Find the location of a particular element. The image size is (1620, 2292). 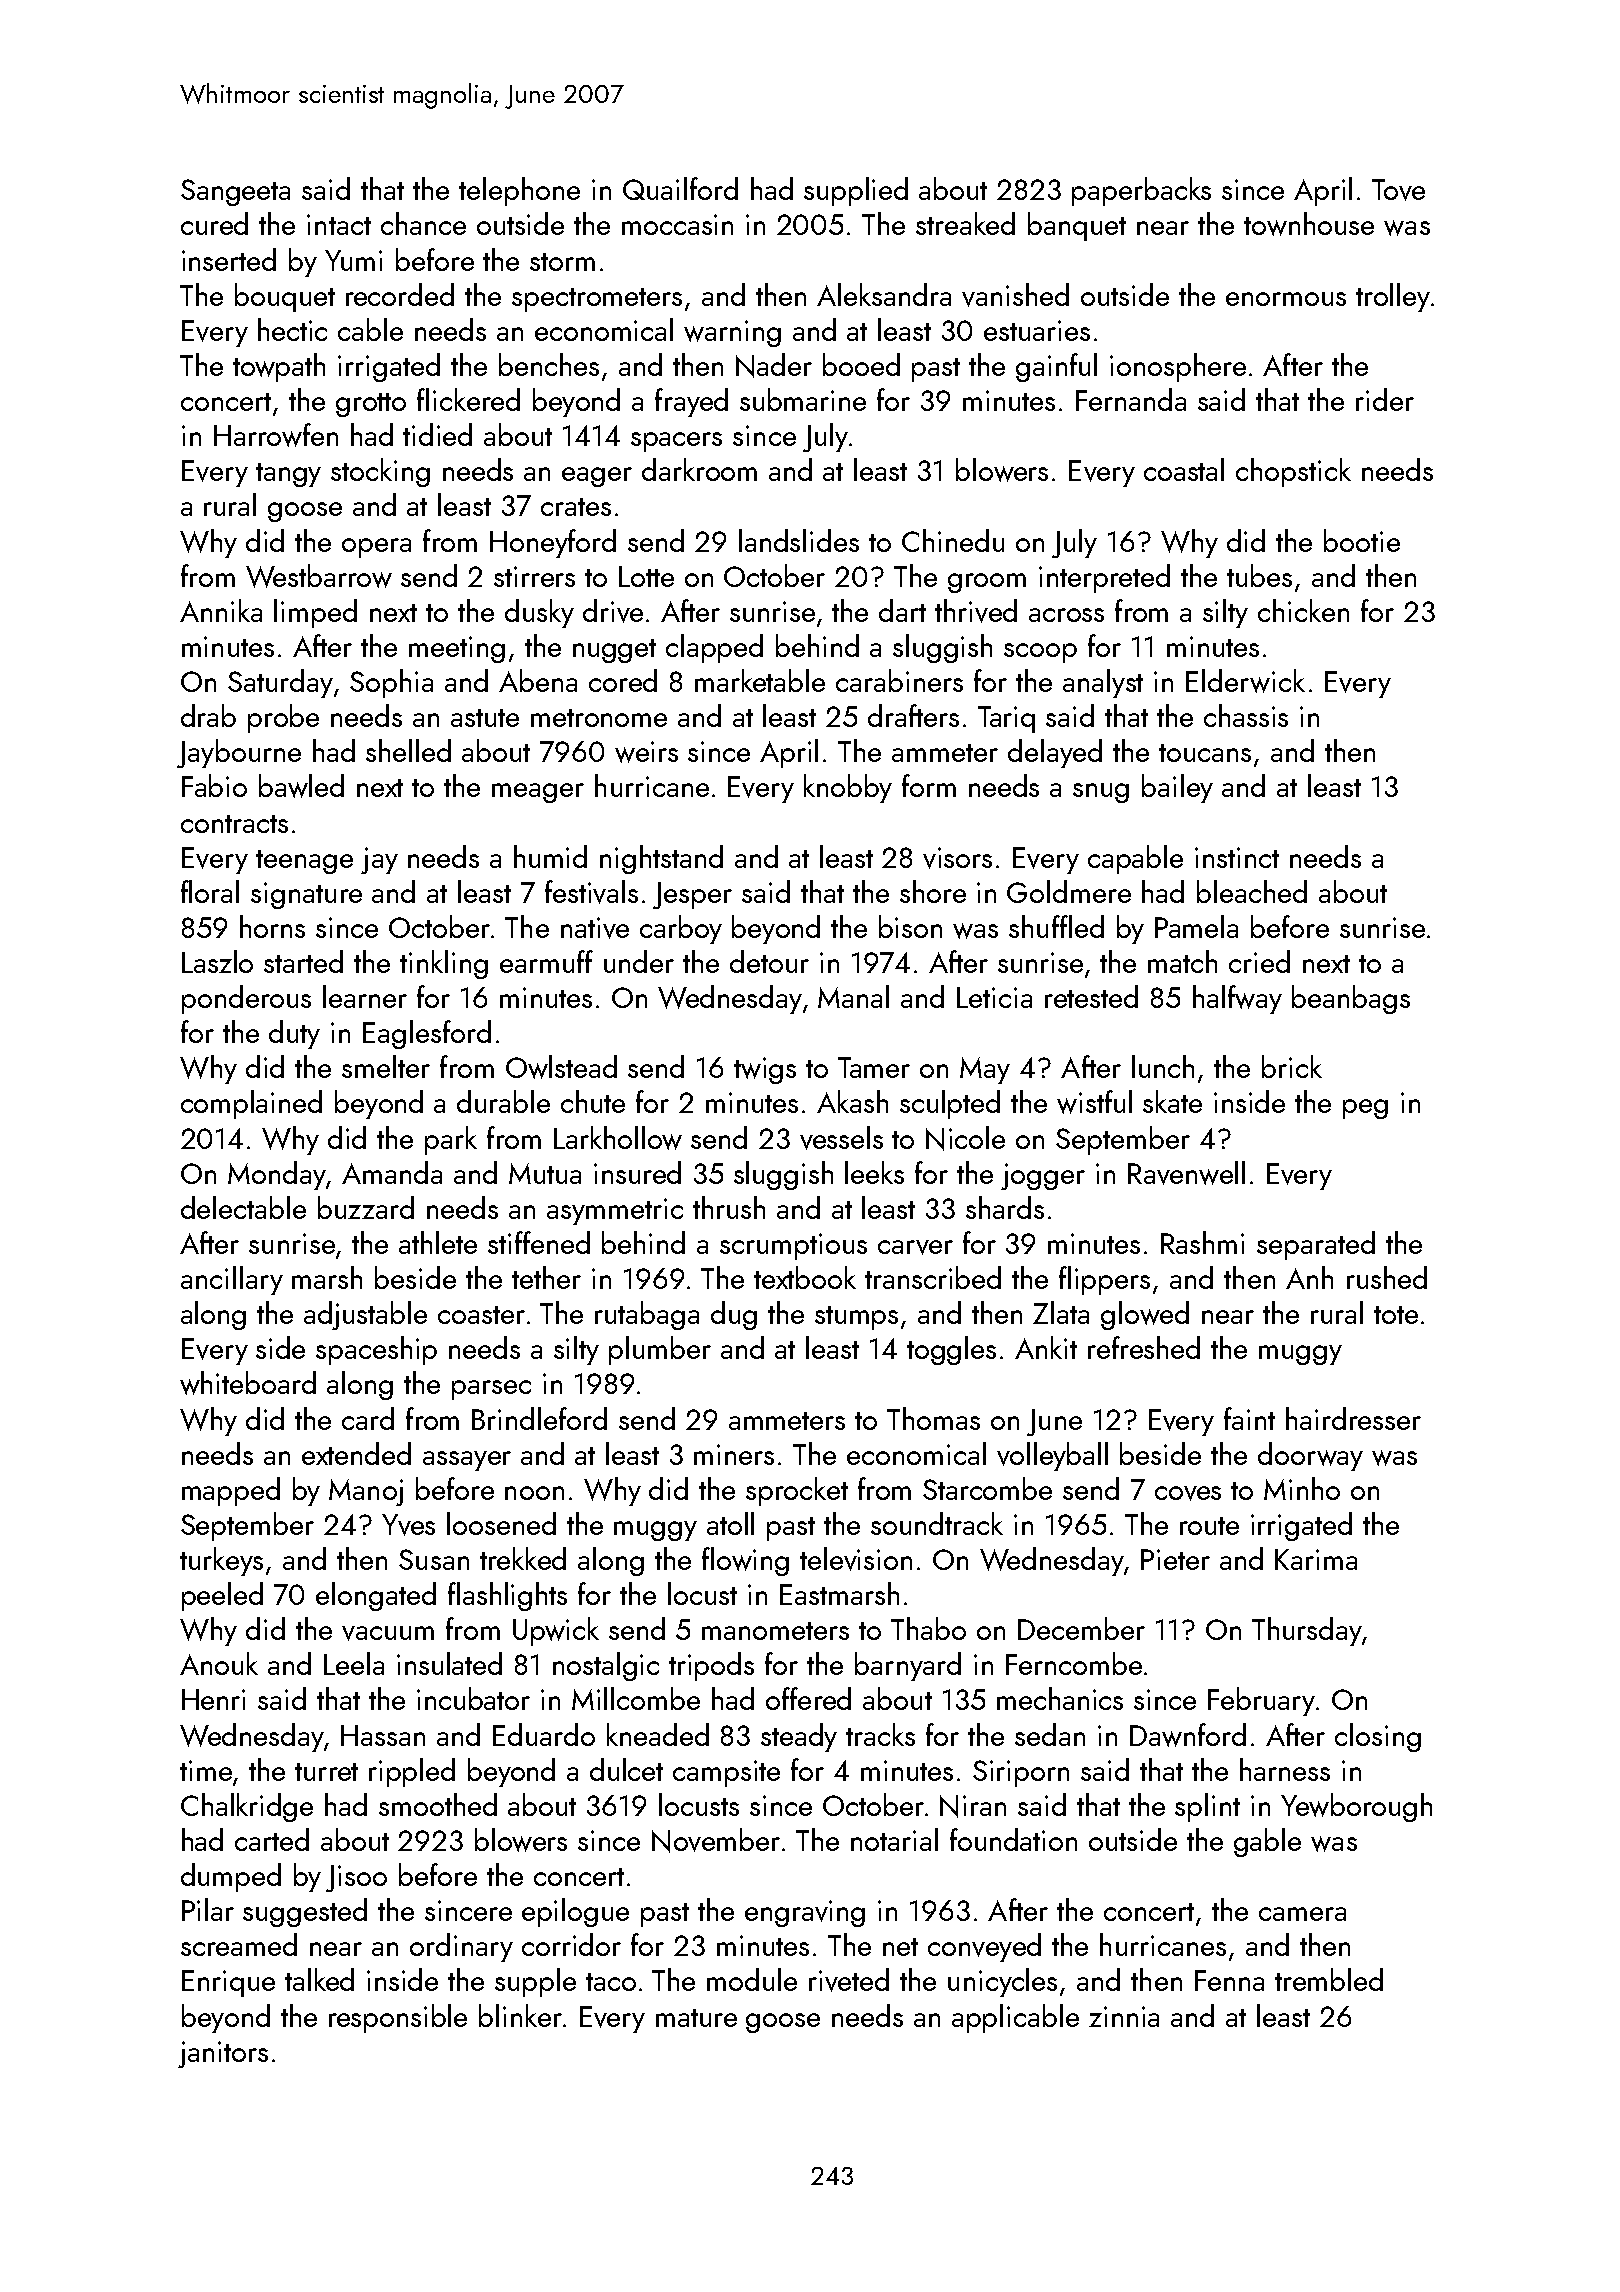

instinct is located at coordinates (1237, 857).
